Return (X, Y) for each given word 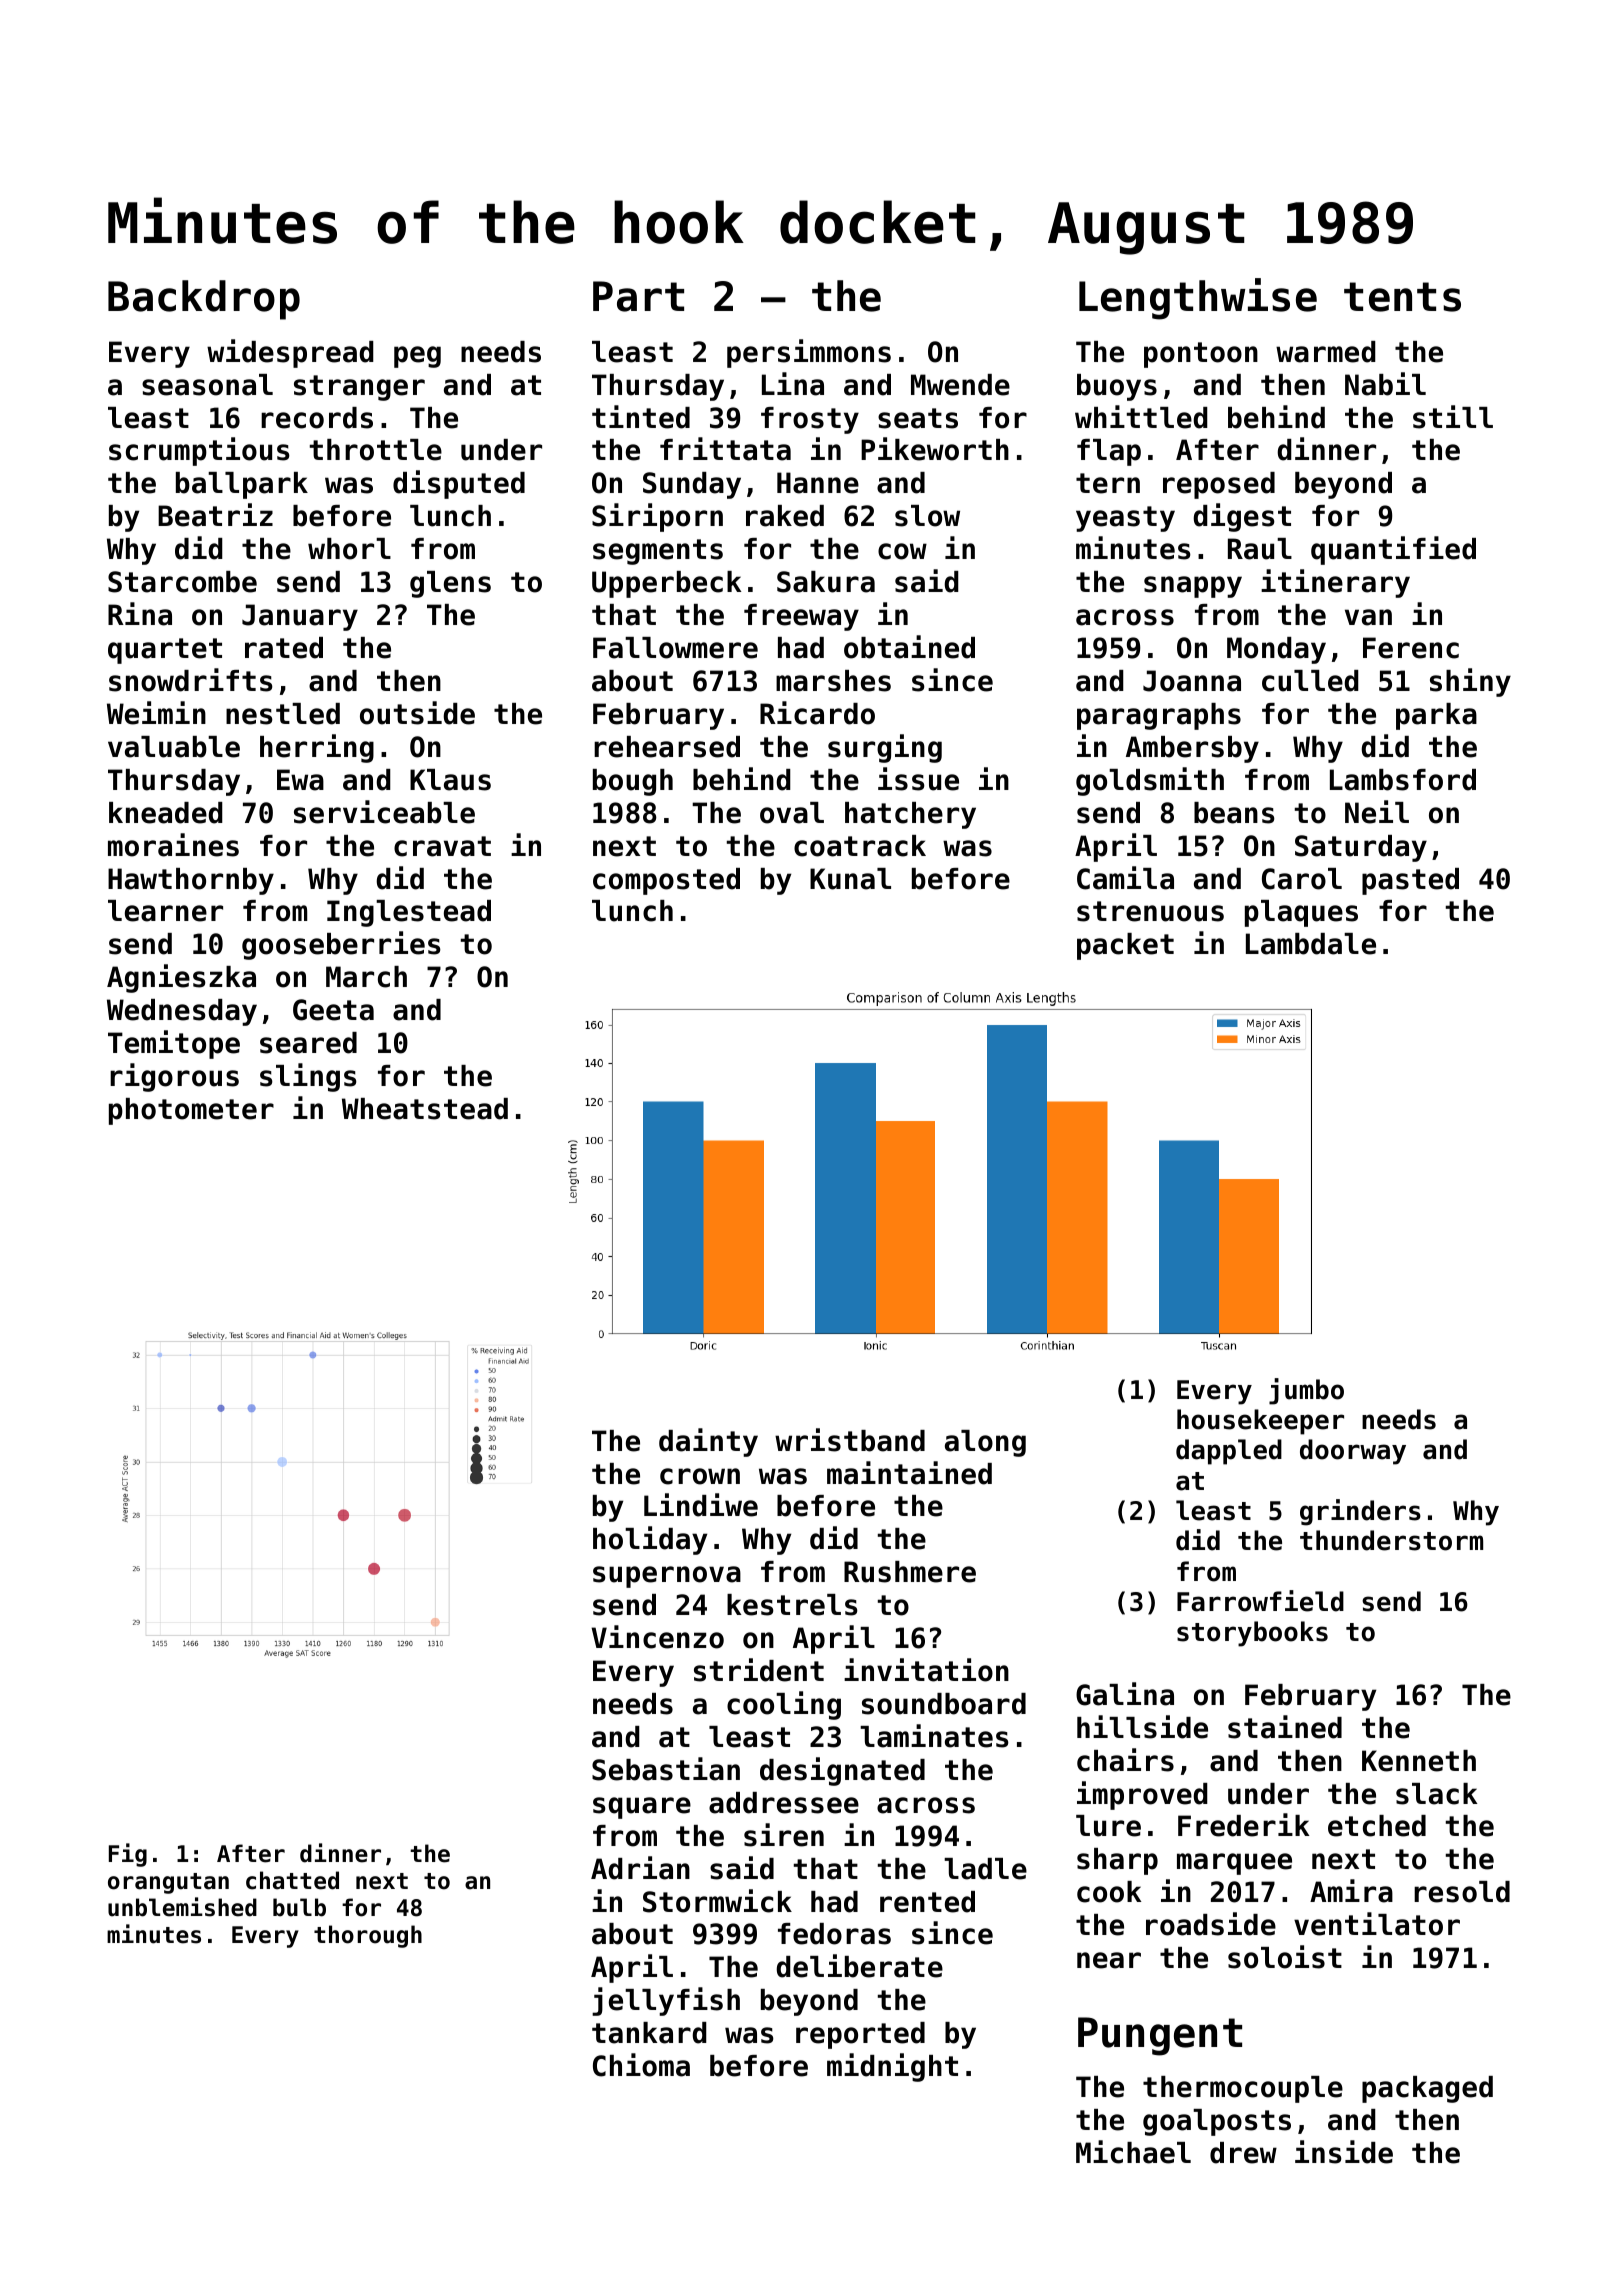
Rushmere (910, 1572)
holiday (650, 1540)
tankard (649, 2033)
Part (638, 296)
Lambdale (1311, 944)
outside (417, 713)
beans (1234, 813)
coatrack (860, 846)
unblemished (182, 1907)
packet (1125, 946)
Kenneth (1419, 1761)
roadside (1211, 1924)
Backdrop (204, 300)
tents (1402, 297)
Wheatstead (425, 1109)
